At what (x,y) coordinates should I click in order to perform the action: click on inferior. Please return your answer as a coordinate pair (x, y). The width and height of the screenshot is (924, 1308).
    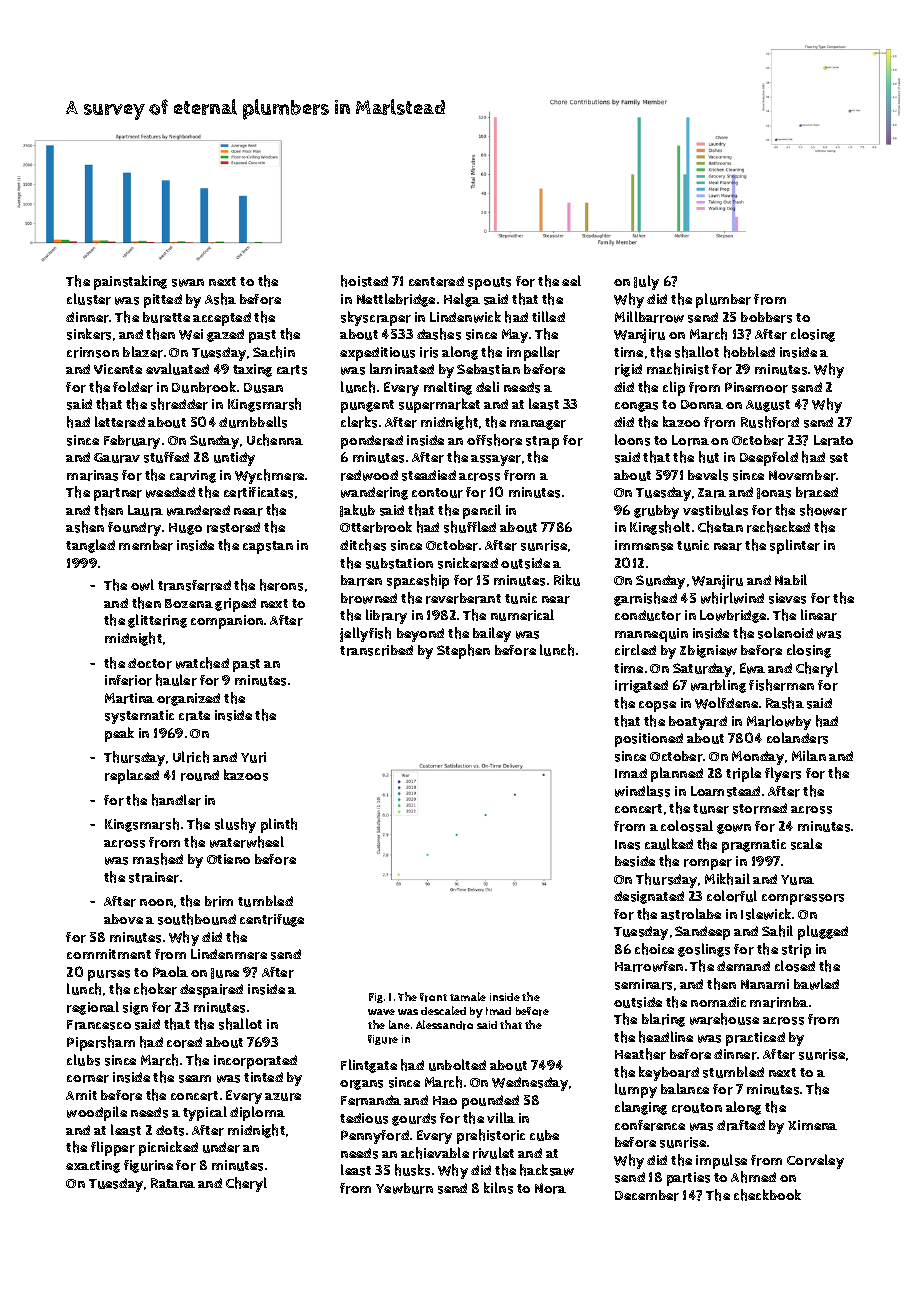
    Looking at the image, I should click on (128, 680).
